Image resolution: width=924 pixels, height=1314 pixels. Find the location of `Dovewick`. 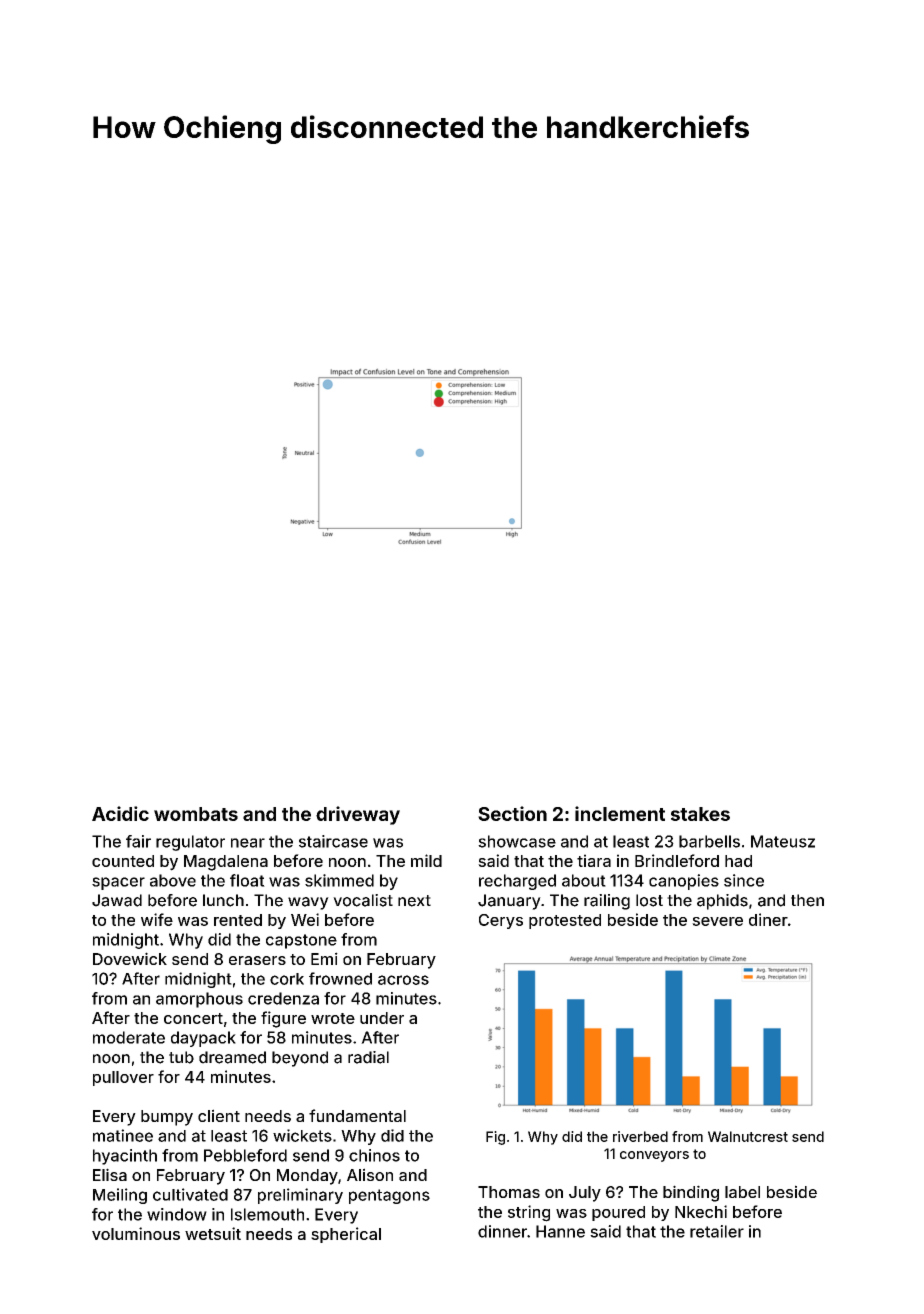

Dovewick is located at coordinates (130, 958).
